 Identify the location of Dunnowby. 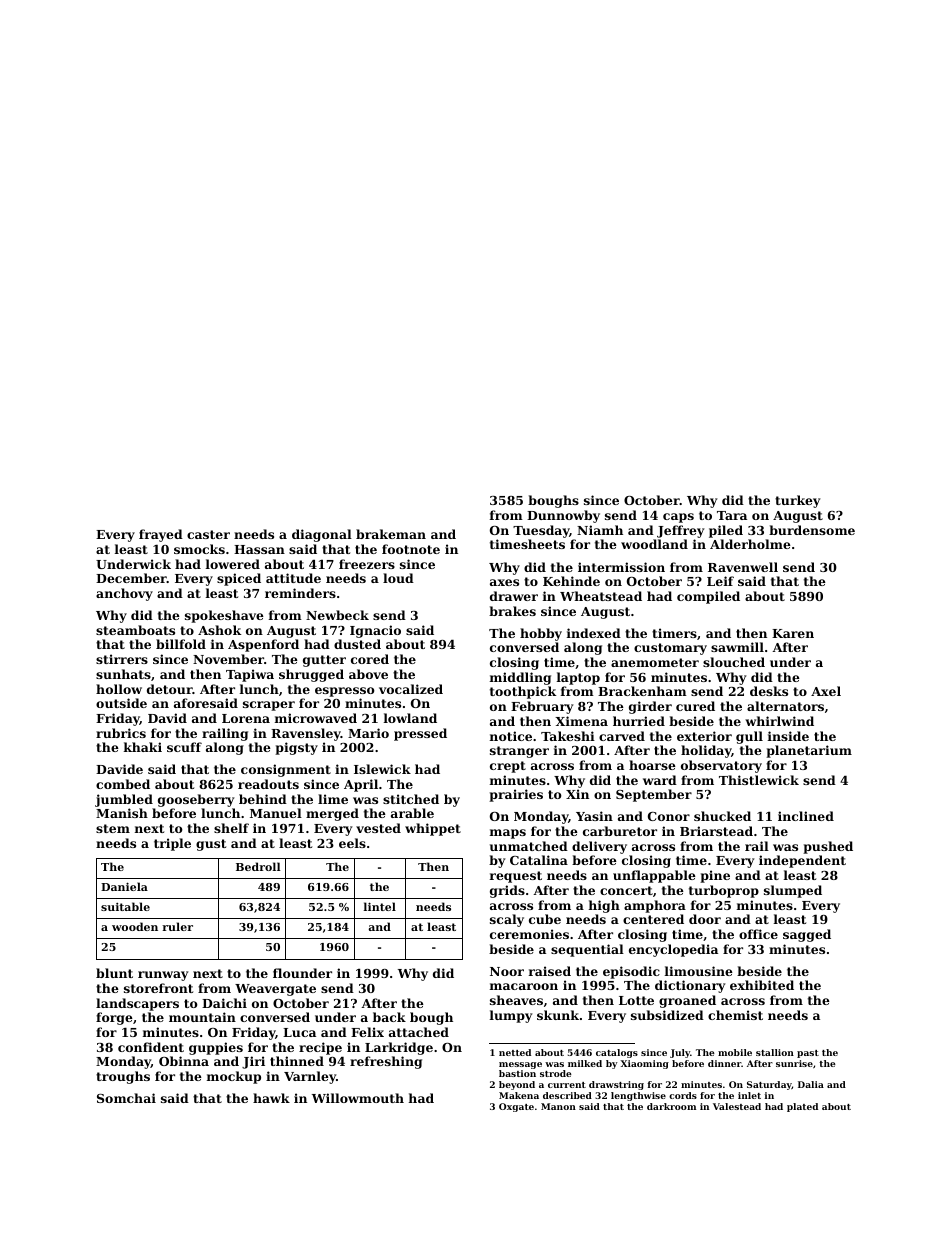
(563, 516).
